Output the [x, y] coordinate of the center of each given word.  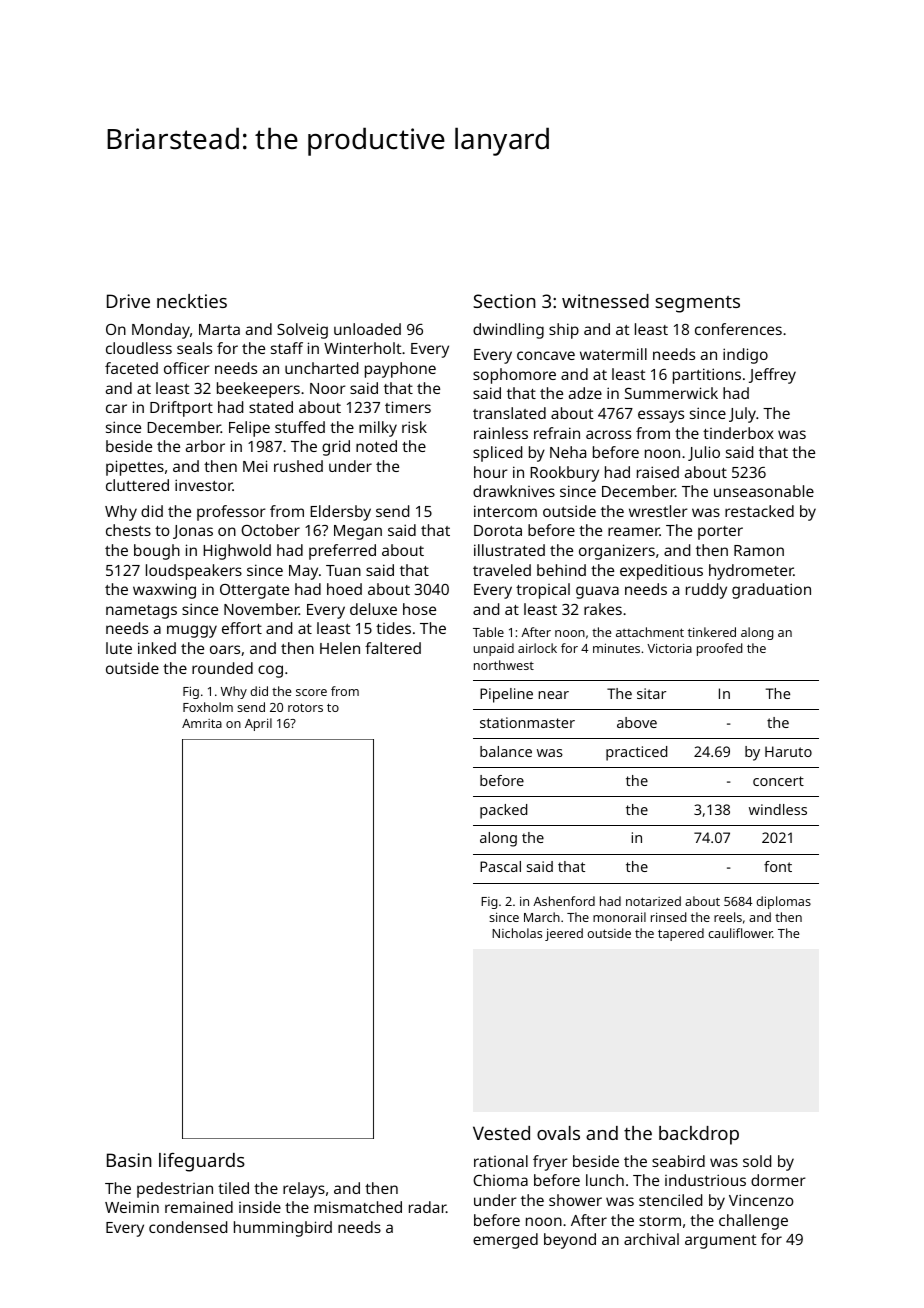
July [742, 415]
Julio [704, 453]
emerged [505, 1241]
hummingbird [283, 1229]
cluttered [137, 485]
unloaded [367, 329]
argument [721, 1242]
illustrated [509, 550]
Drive [128, 301]
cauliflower [740, 933]
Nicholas [517, 933]
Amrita [202, 723]
